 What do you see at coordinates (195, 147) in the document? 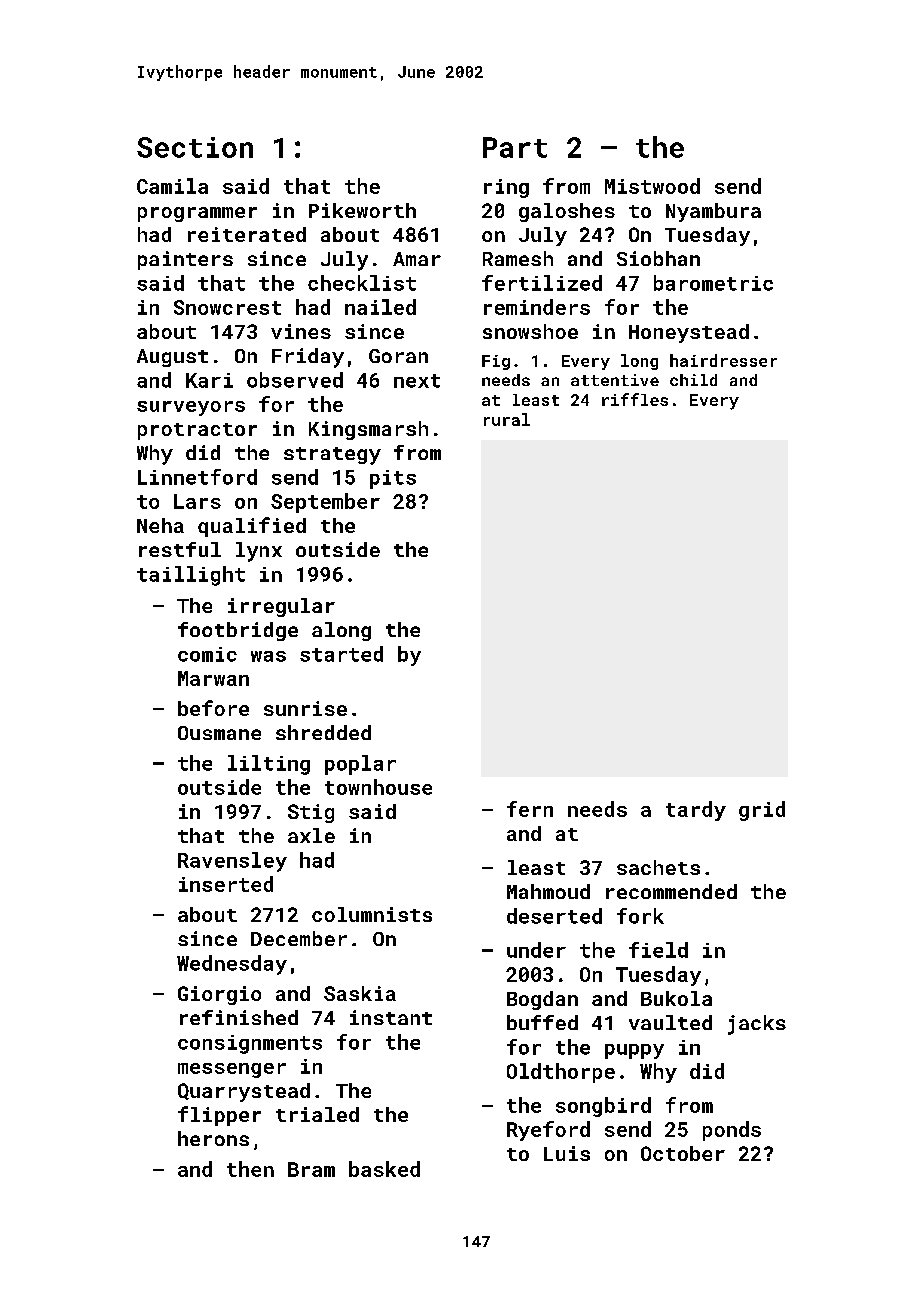
I see `Section` at bounding box center [195, 147].
